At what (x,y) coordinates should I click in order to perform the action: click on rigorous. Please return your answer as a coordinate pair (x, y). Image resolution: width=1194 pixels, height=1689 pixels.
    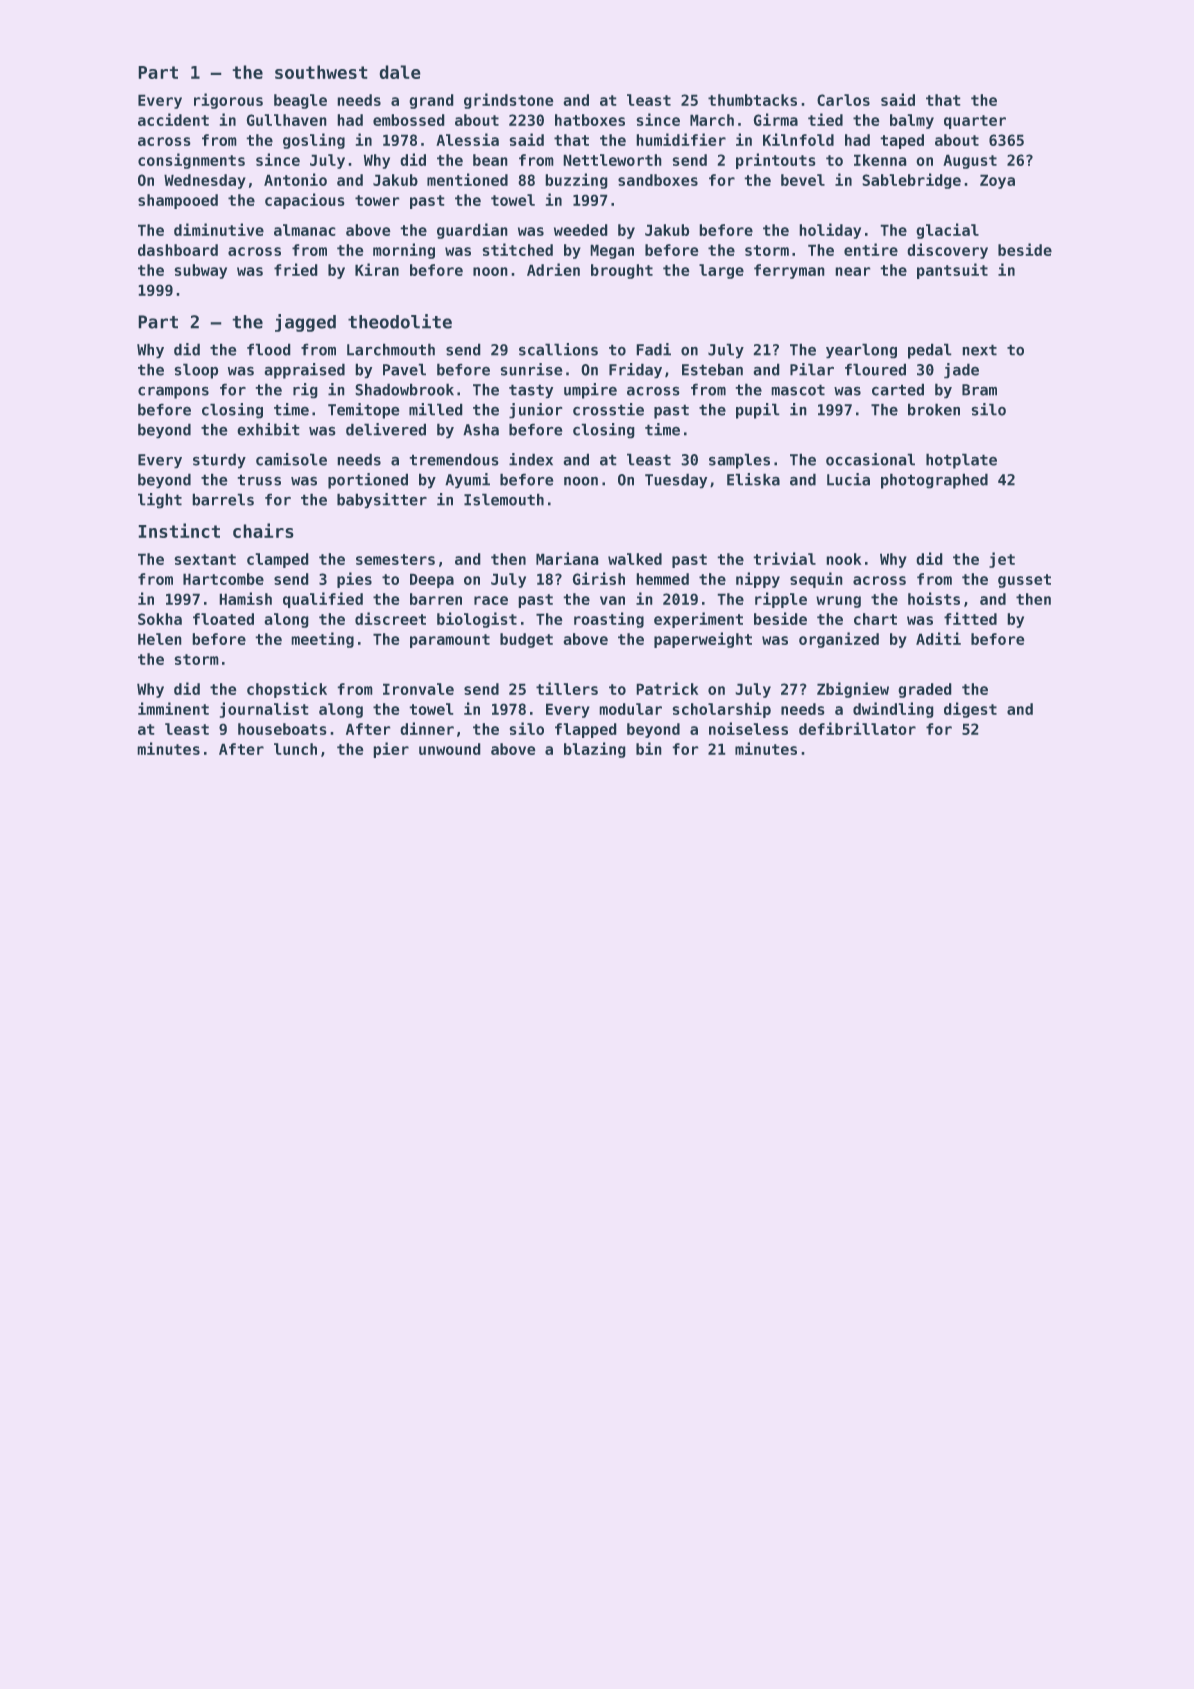
    Looking at the image, I should click on (228, 101).
